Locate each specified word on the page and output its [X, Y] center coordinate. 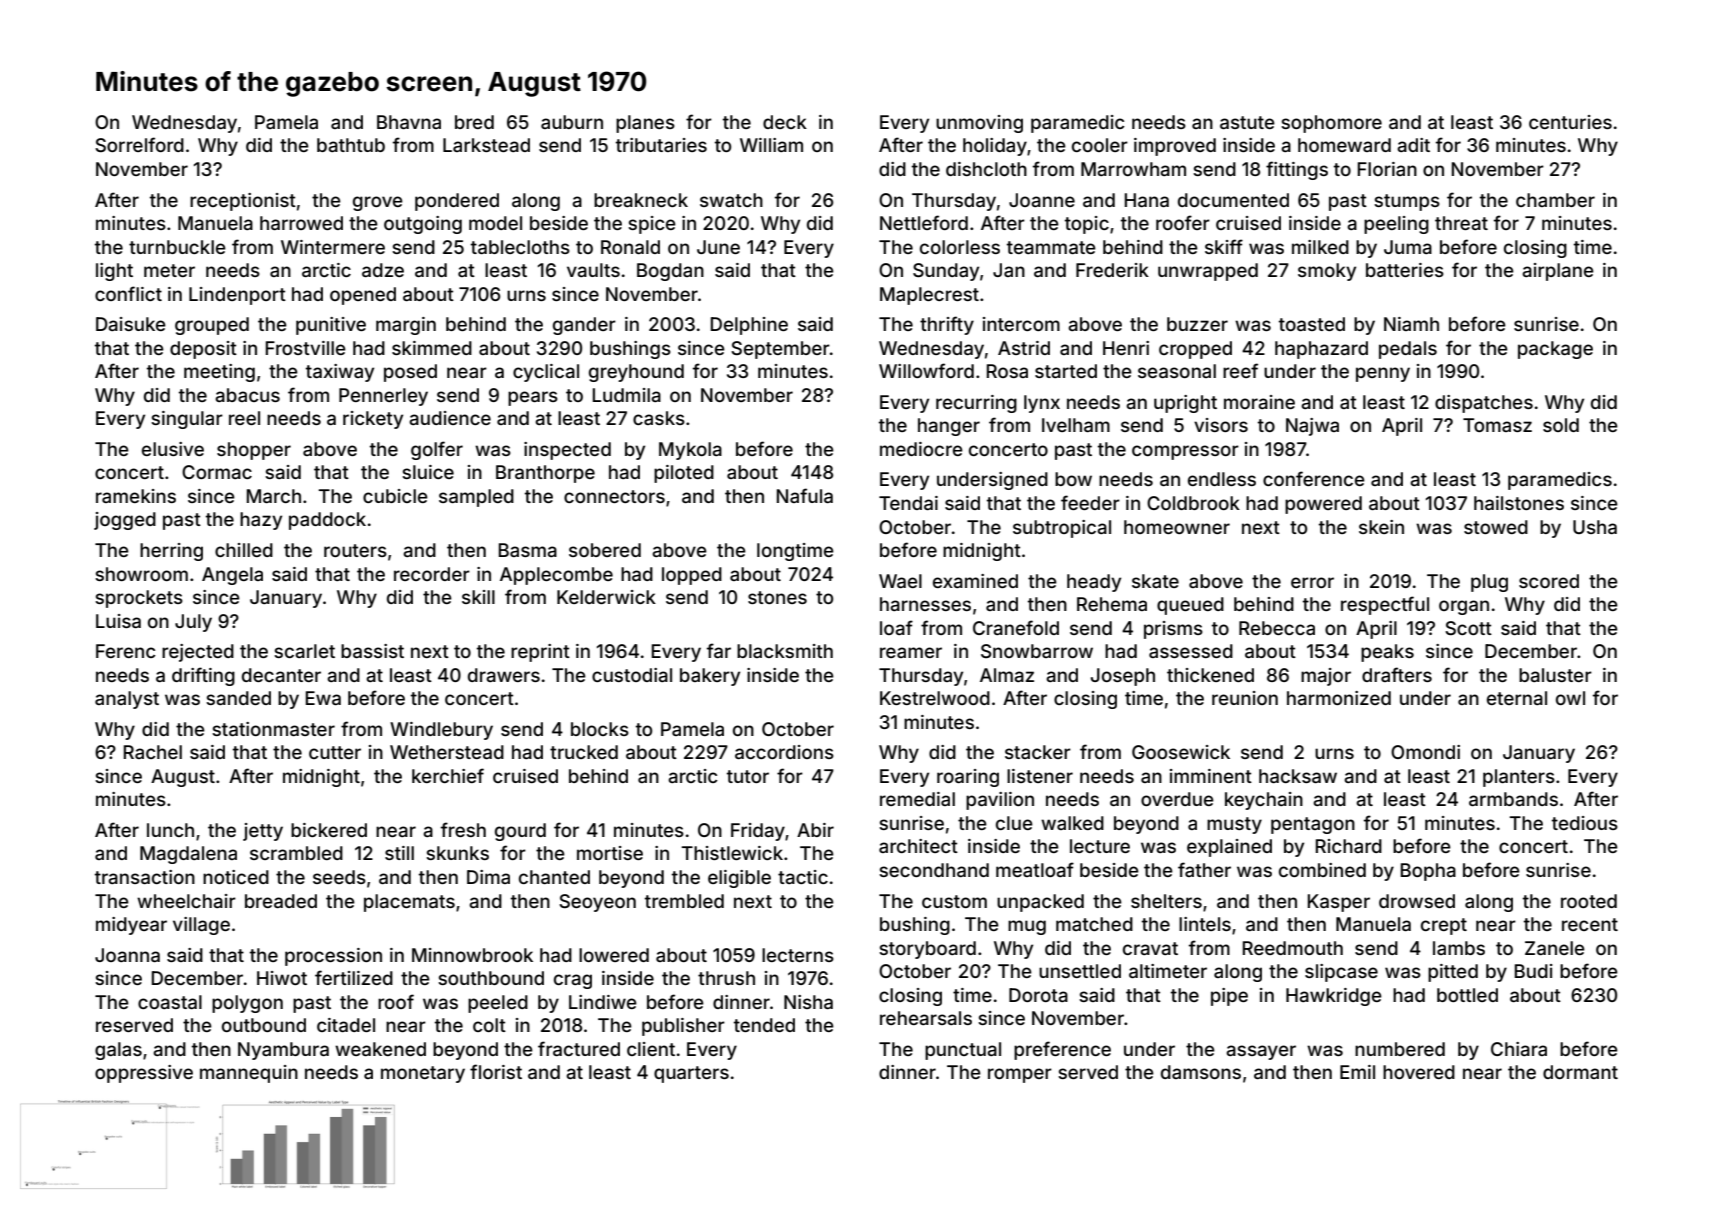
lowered [614, 955]
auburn [572, 122]
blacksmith [785, 651]
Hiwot [282, 978]
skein [1381, 527]
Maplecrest [929, 296]
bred [474, 122]
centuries [1570, 122]
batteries [1405, 270]
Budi [1534, 971]
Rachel [153, 752]
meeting [219, 373]
